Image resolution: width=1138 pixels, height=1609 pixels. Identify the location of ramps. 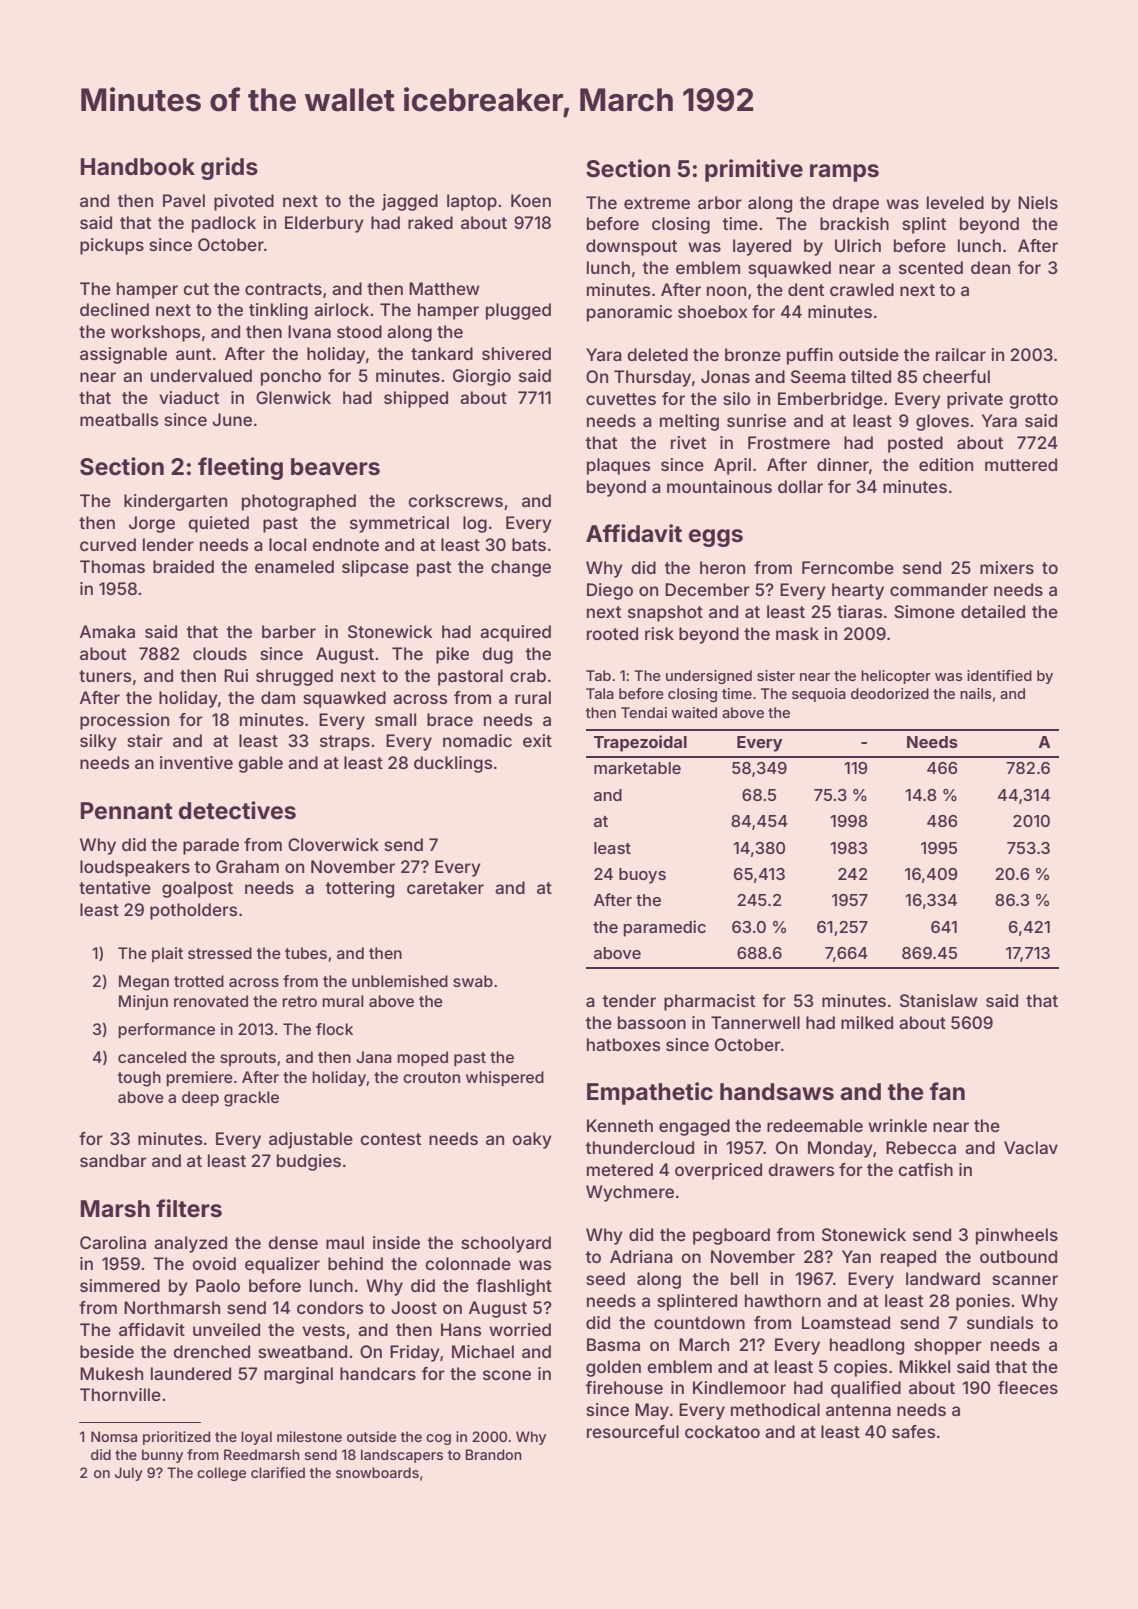
(844, 173).
